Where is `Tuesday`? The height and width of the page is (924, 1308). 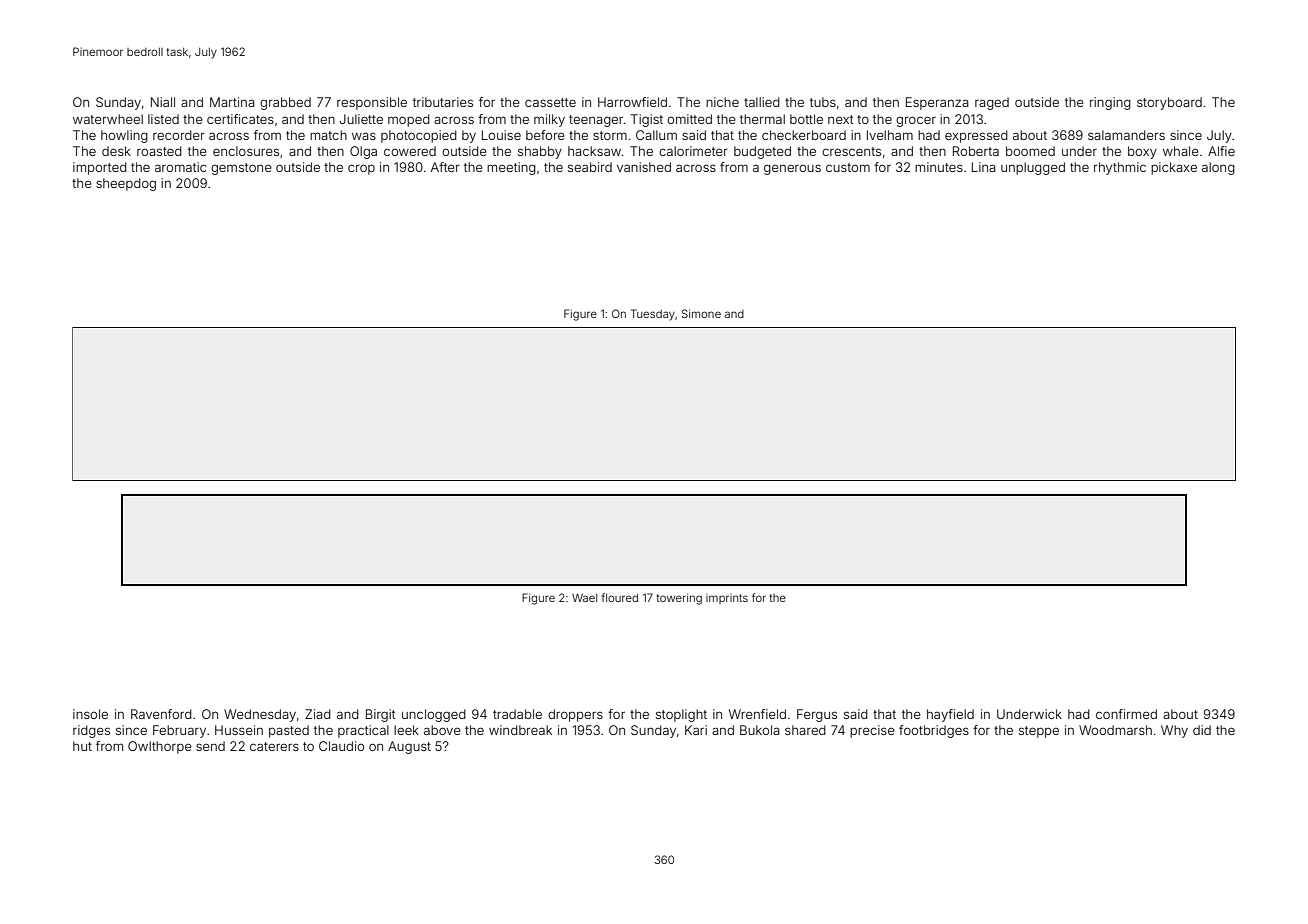
Tuesday is located at coordinates (653, 315).
